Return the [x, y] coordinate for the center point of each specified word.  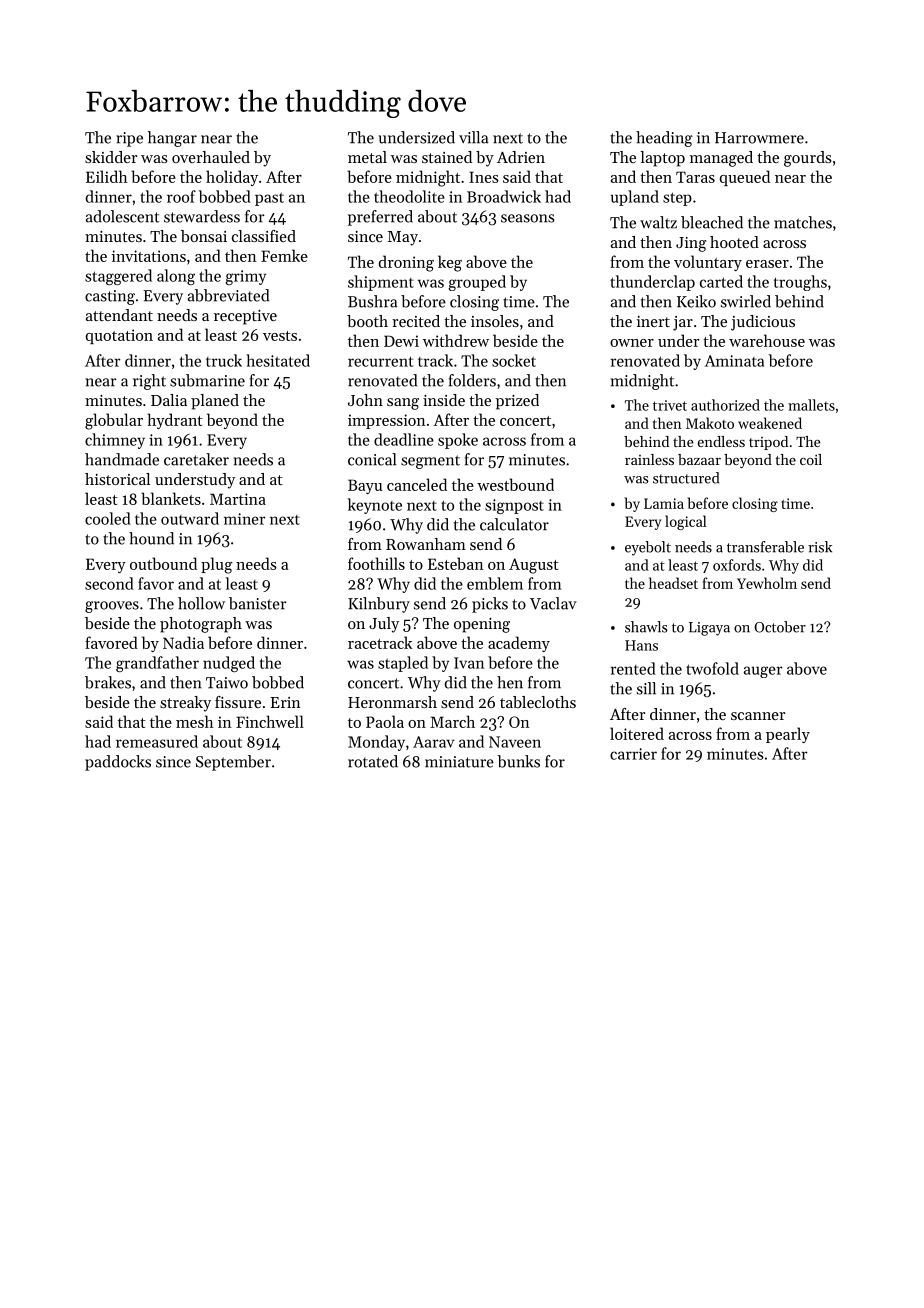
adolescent [123, 216]
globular [114, 421]
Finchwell [270, 721]
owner [632, 343]
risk [820, 547]
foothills [376, 563]
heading [664, 139]
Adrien [521, 157]
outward [190, 518]
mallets [811, 405]
